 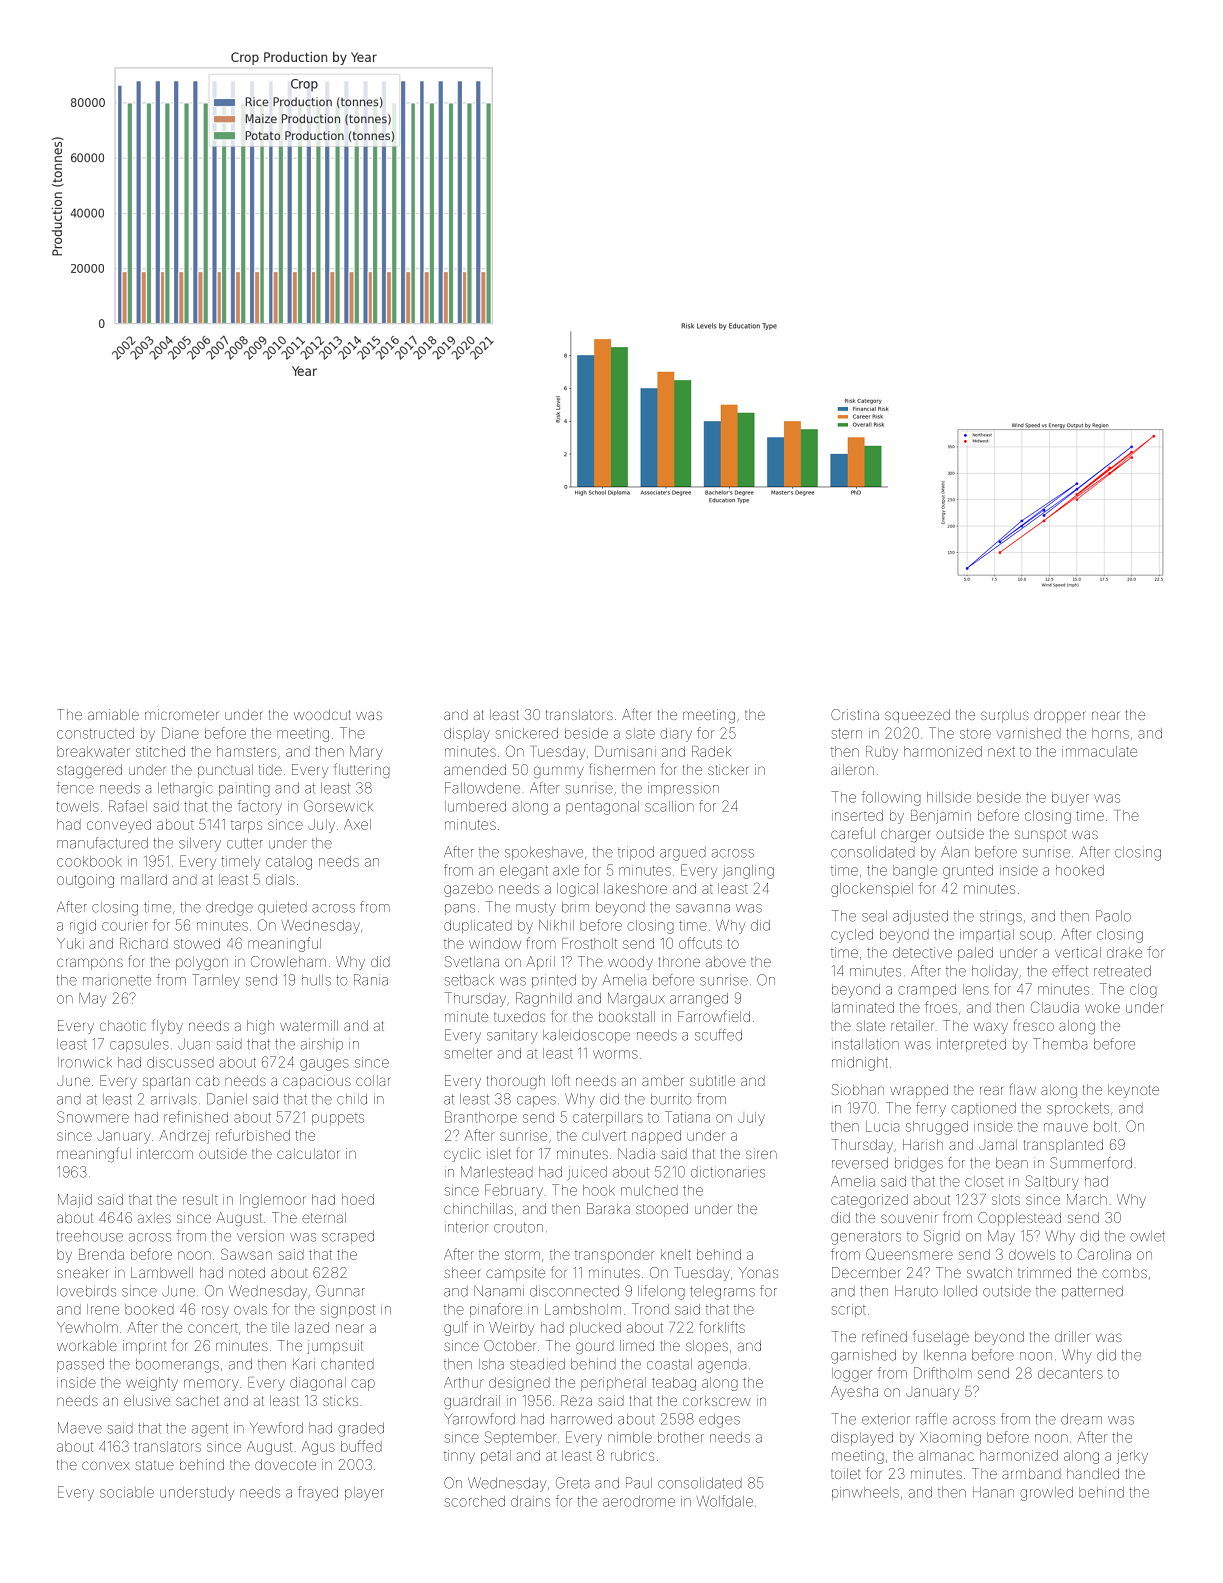 I want to click on steadied, so click(x=537, y=1364).
